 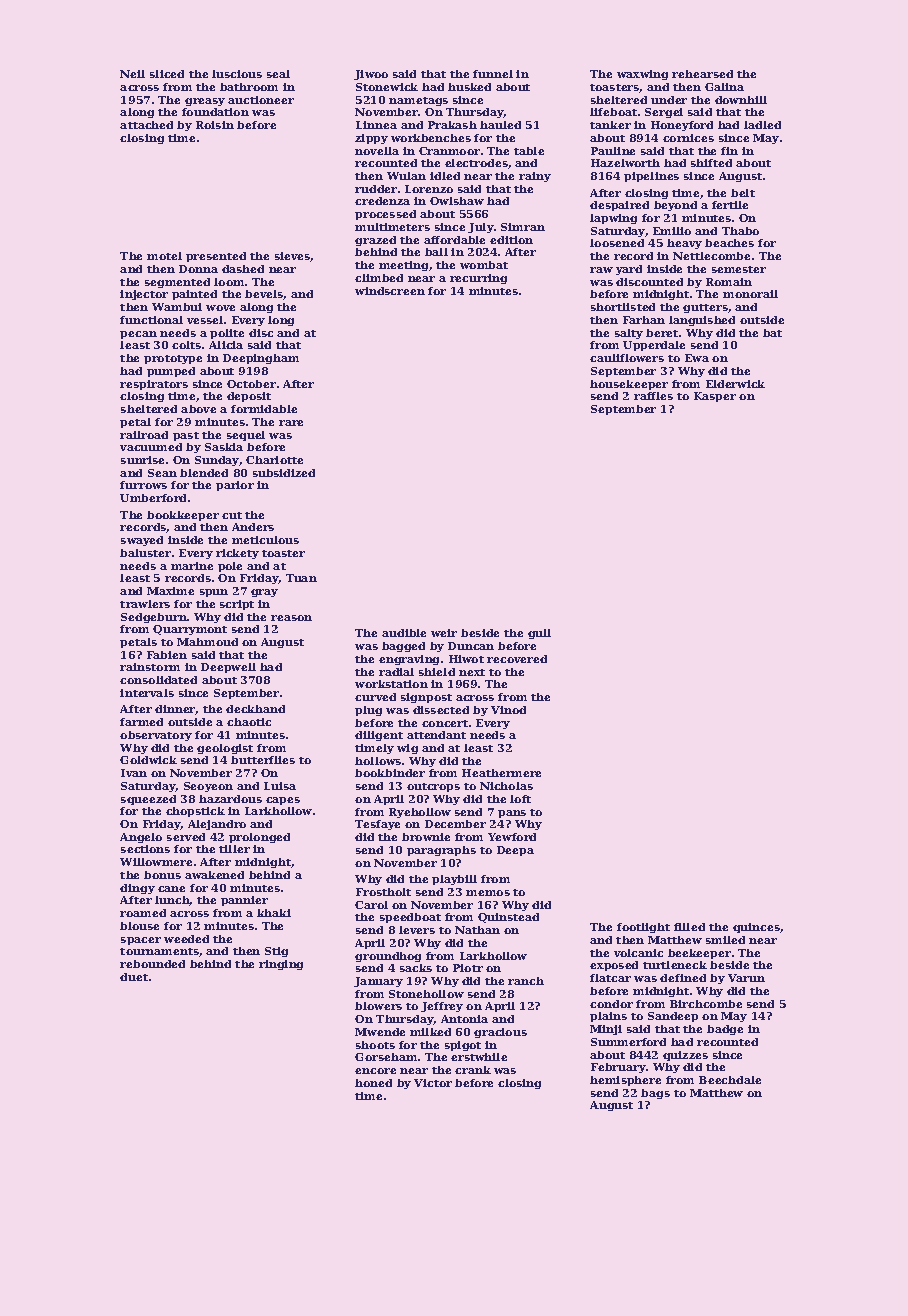 I want to click on honed, so click(x=373, y=1083).
